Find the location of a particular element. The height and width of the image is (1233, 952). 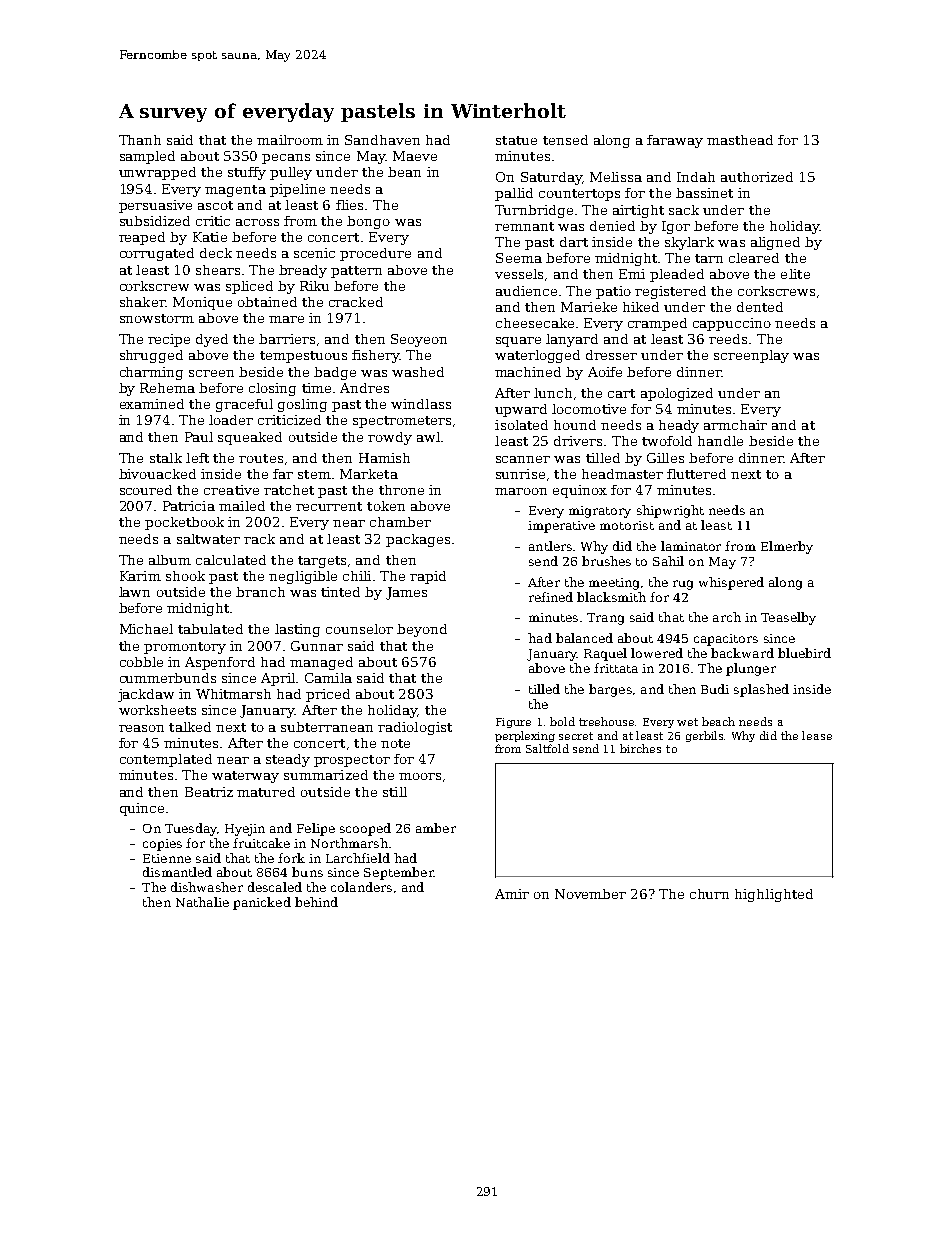

Nathalie is located at coordinates (202, 902).
